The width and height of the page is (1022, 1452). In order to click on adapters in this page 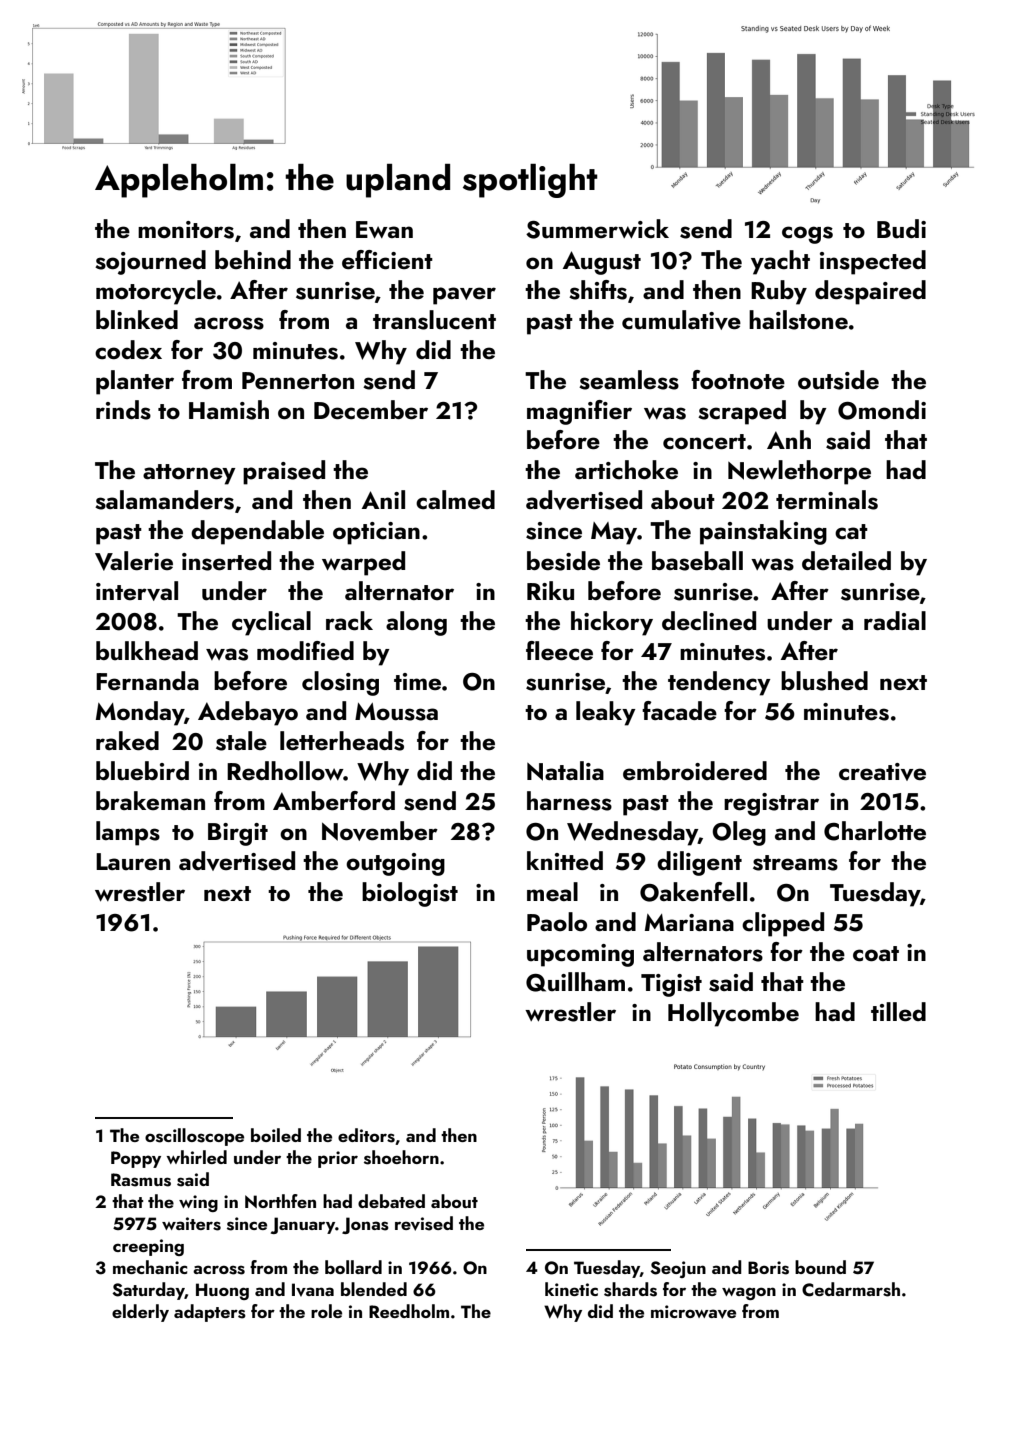, I will do `click(210, 1313)`.
